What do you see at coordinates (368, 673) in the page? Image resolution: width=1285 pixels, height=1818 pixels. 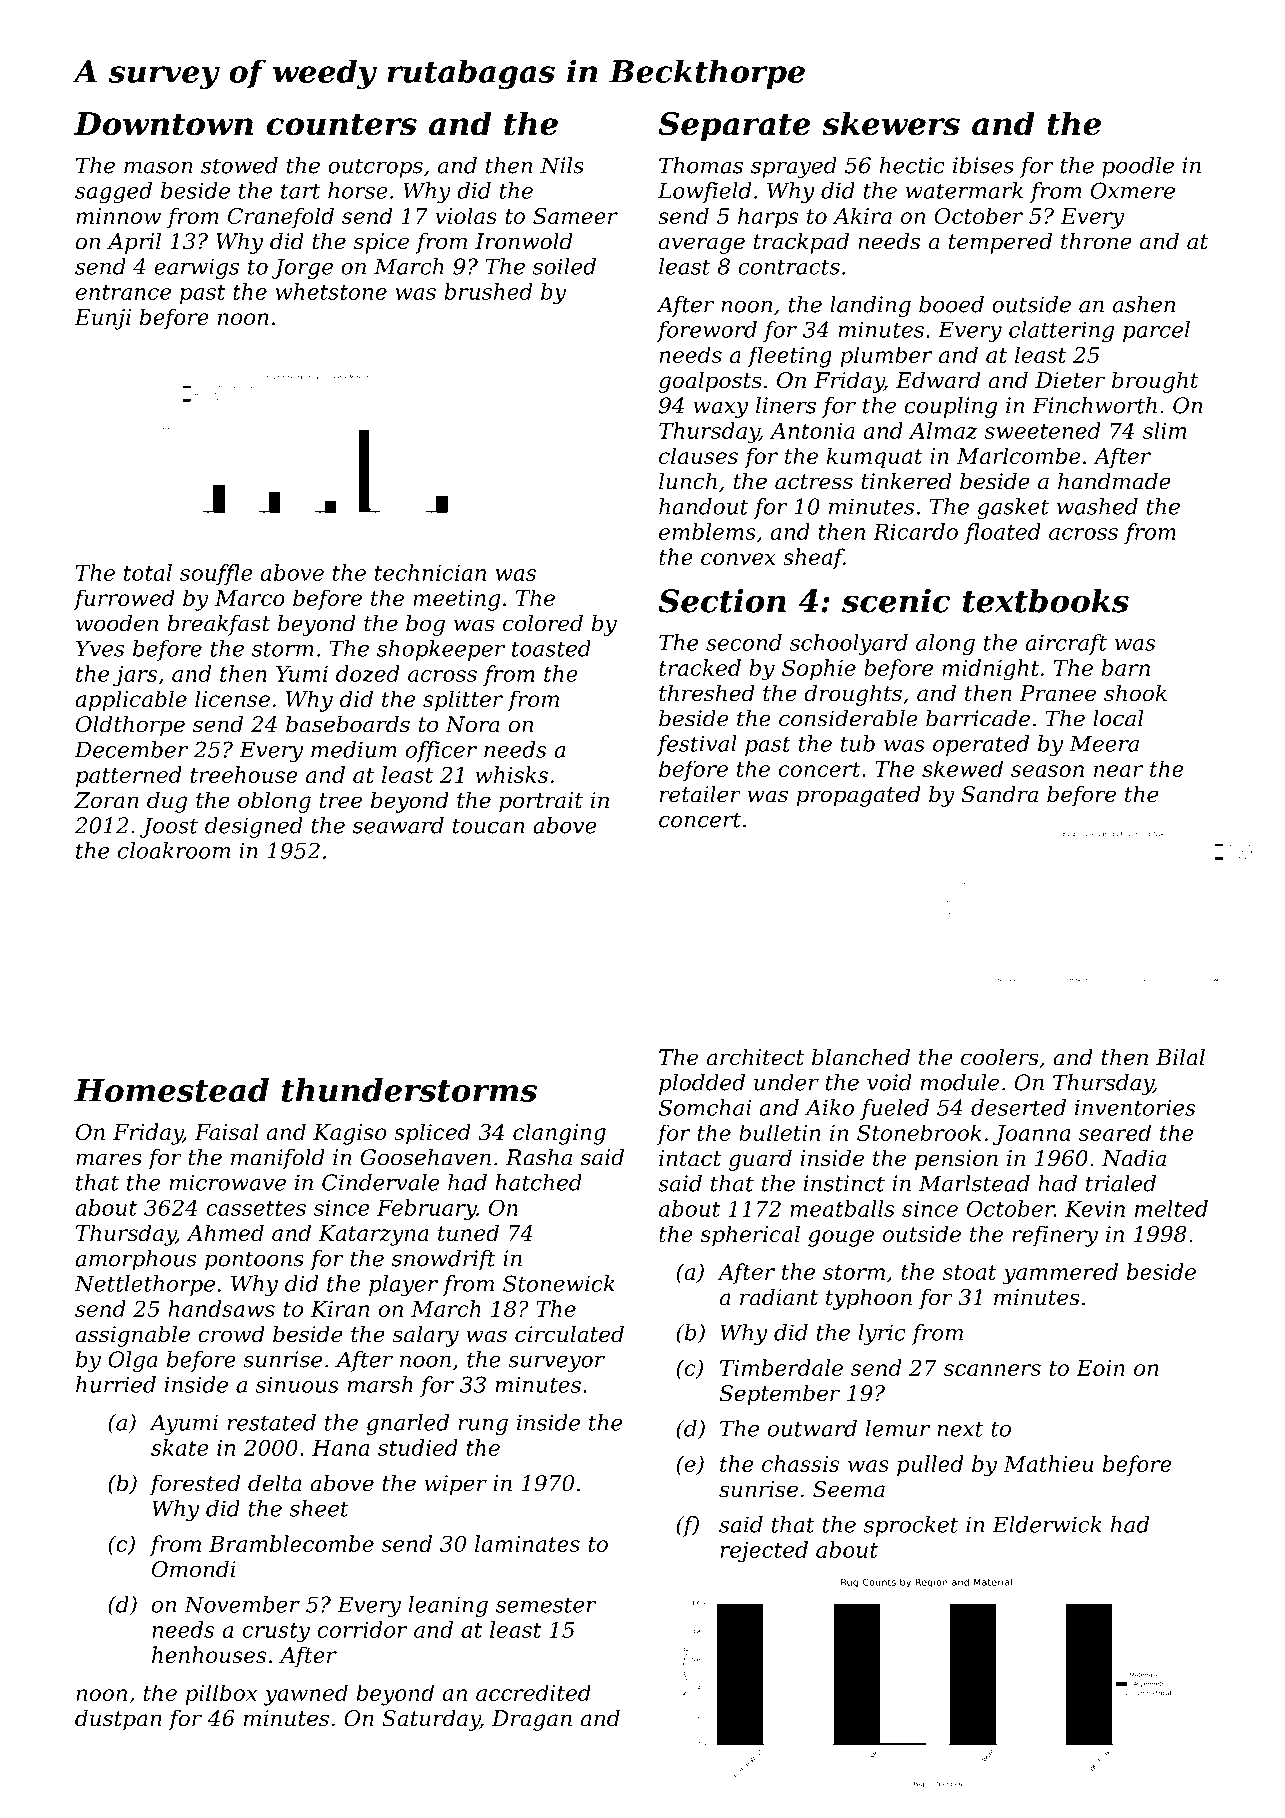 I see `dozed` at bounding box center [368, 673].
